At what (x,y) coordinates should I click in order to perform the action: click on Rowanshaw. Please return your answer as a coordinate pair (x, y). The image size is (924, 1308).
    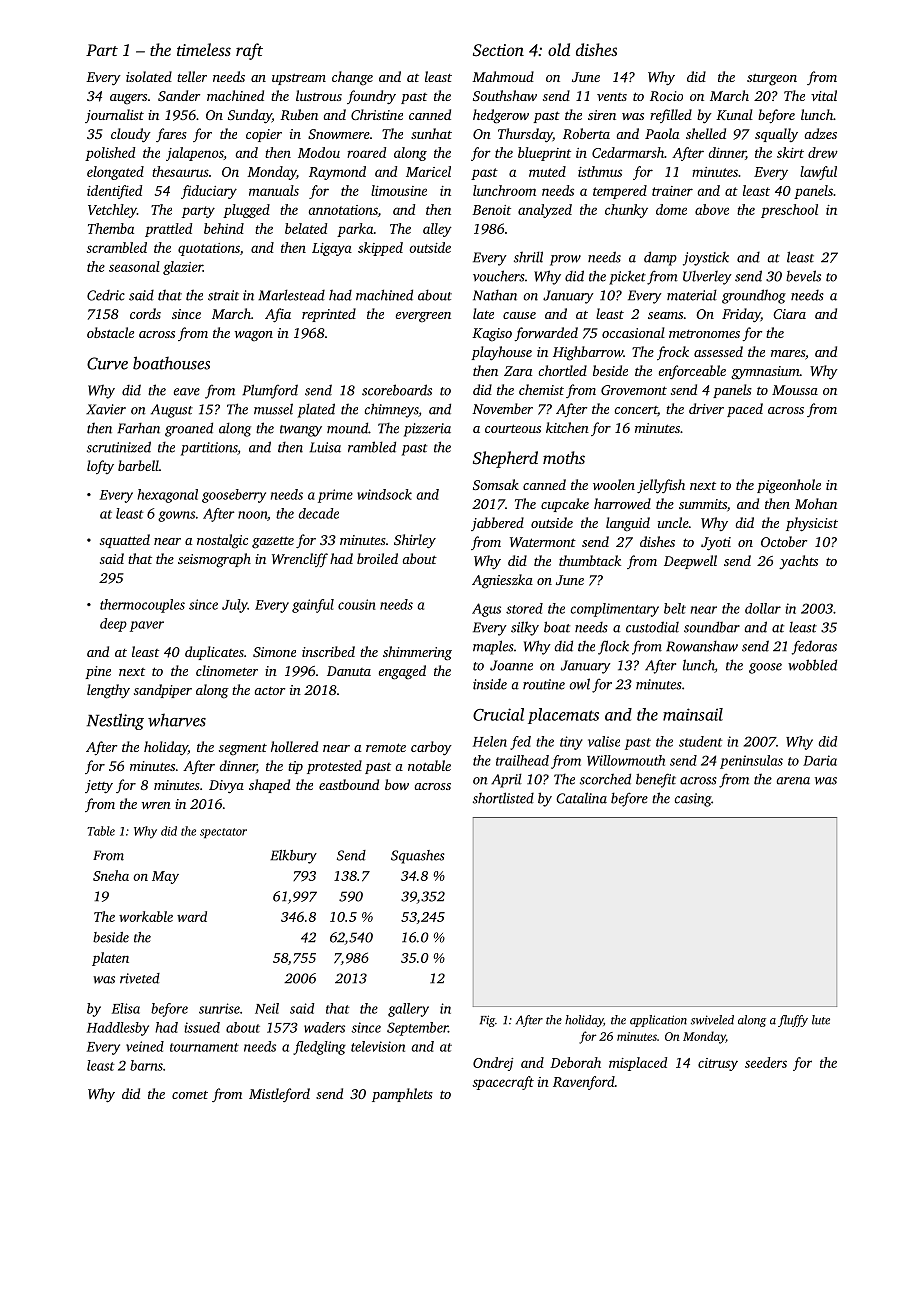
    Looking at the image, I should click on (702, 646).
